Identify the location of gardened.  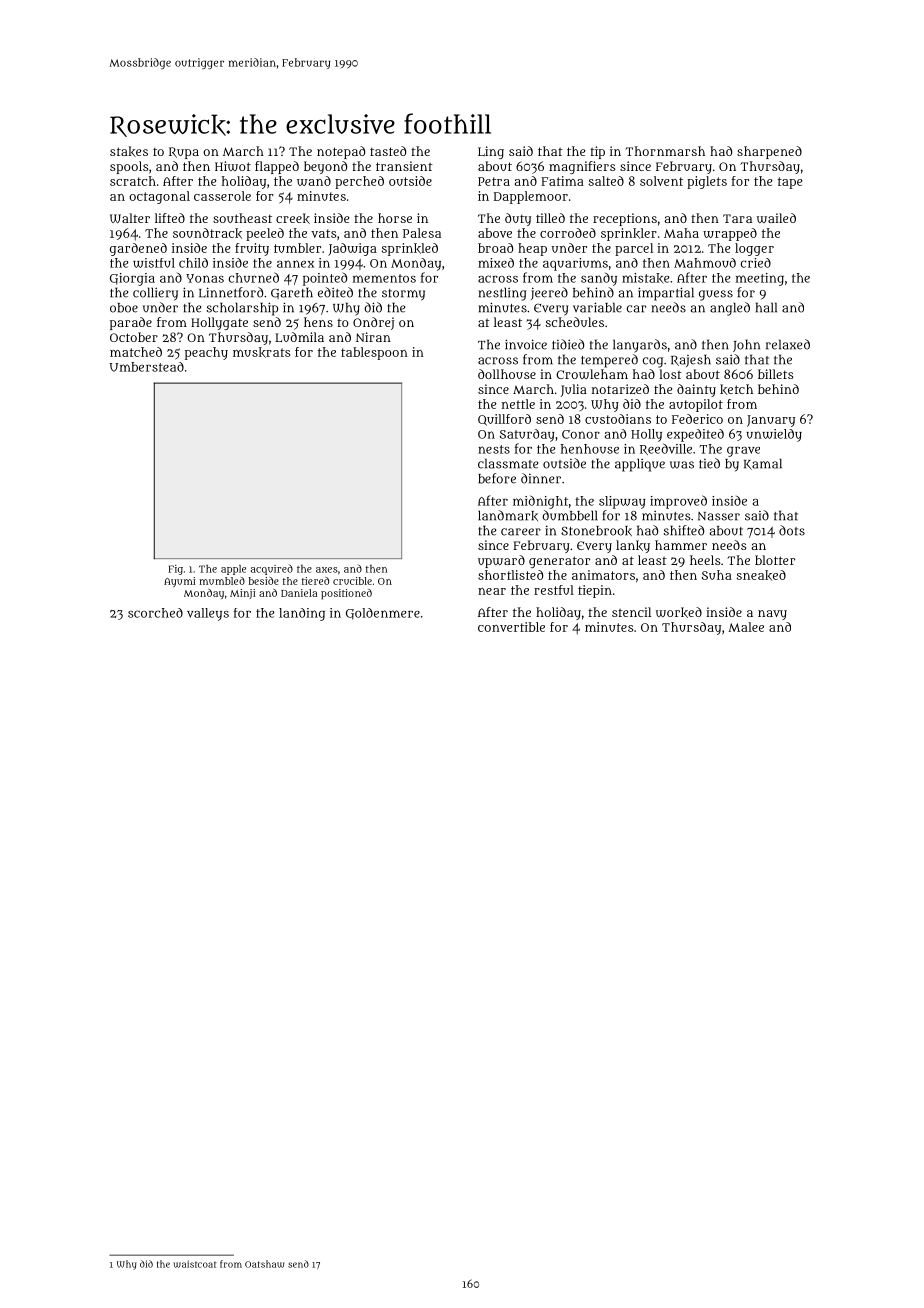
(138, 249).
